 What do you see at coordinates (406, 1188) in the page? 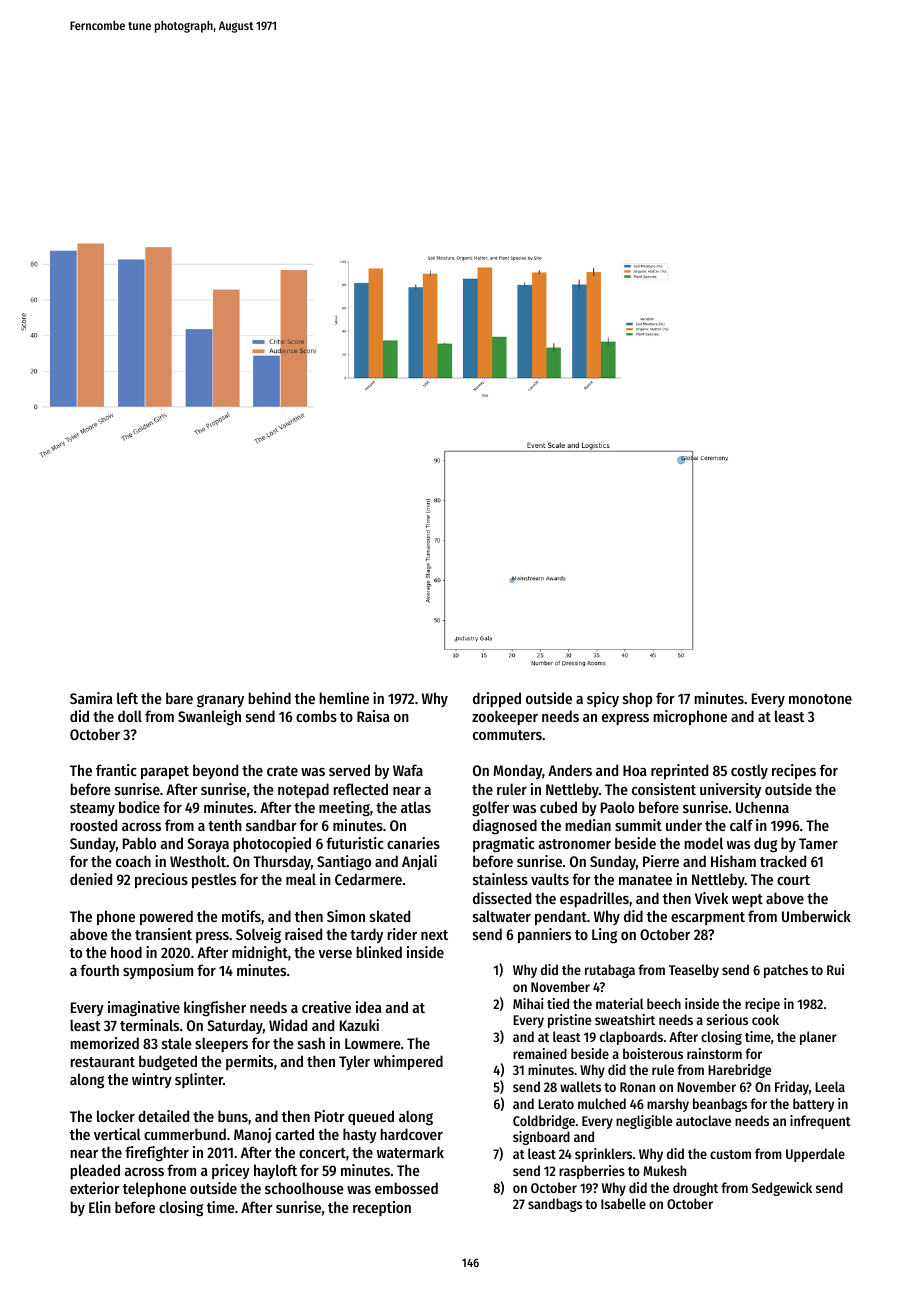
I see `embossed` at bounding box center [406, 1188].
